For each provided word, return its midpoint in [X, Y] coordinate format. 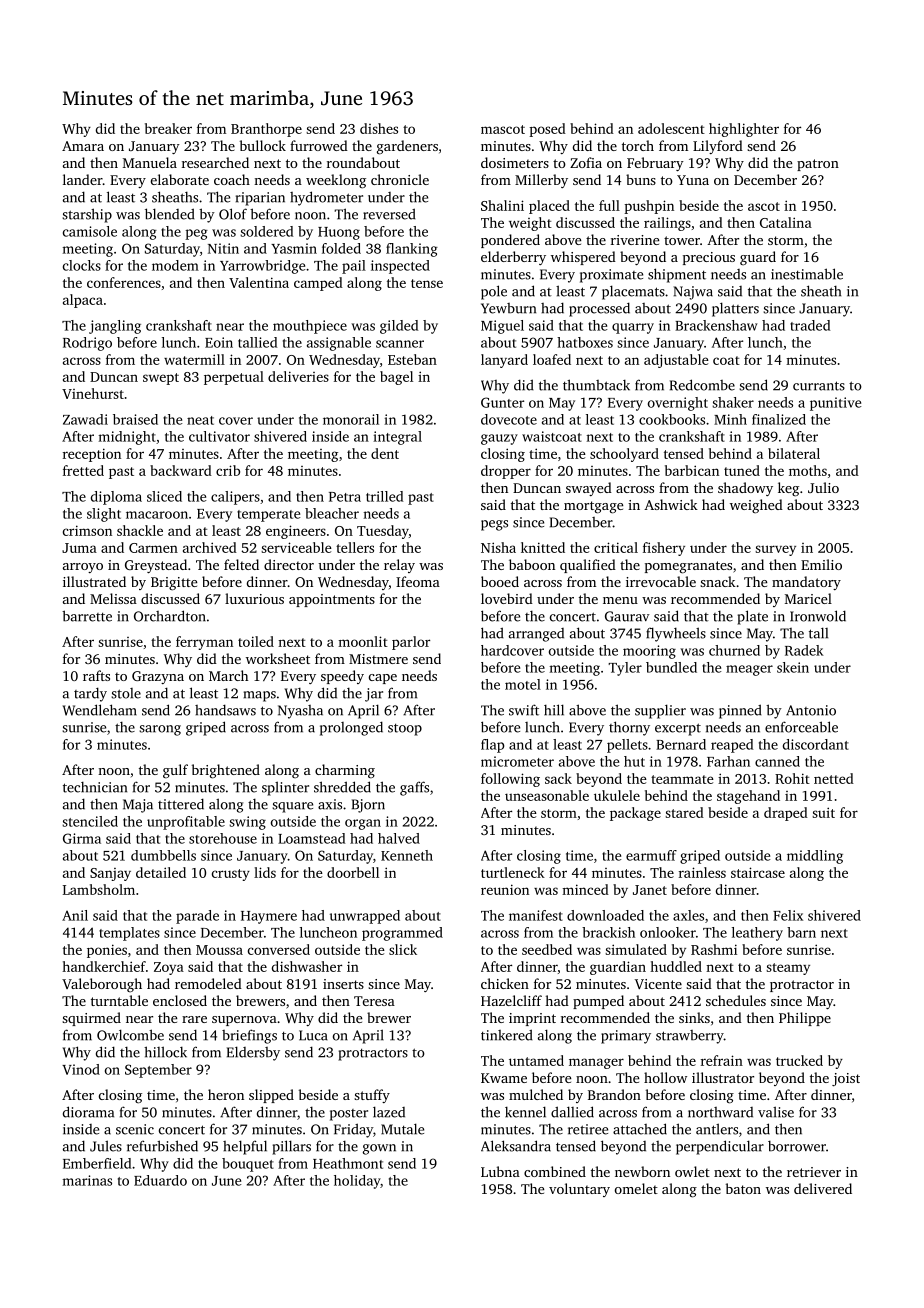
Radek [804, 650]
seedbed [547, 949]
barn [801, 932]
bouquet [248, 1165]
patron [818, 165]
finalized [779, 419]
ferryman [204, 643]
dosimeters [515, 162]
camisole [90, 231]
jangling [115, 327]
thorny [629, 728]
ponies [107, 951]
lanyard [504, 361]
